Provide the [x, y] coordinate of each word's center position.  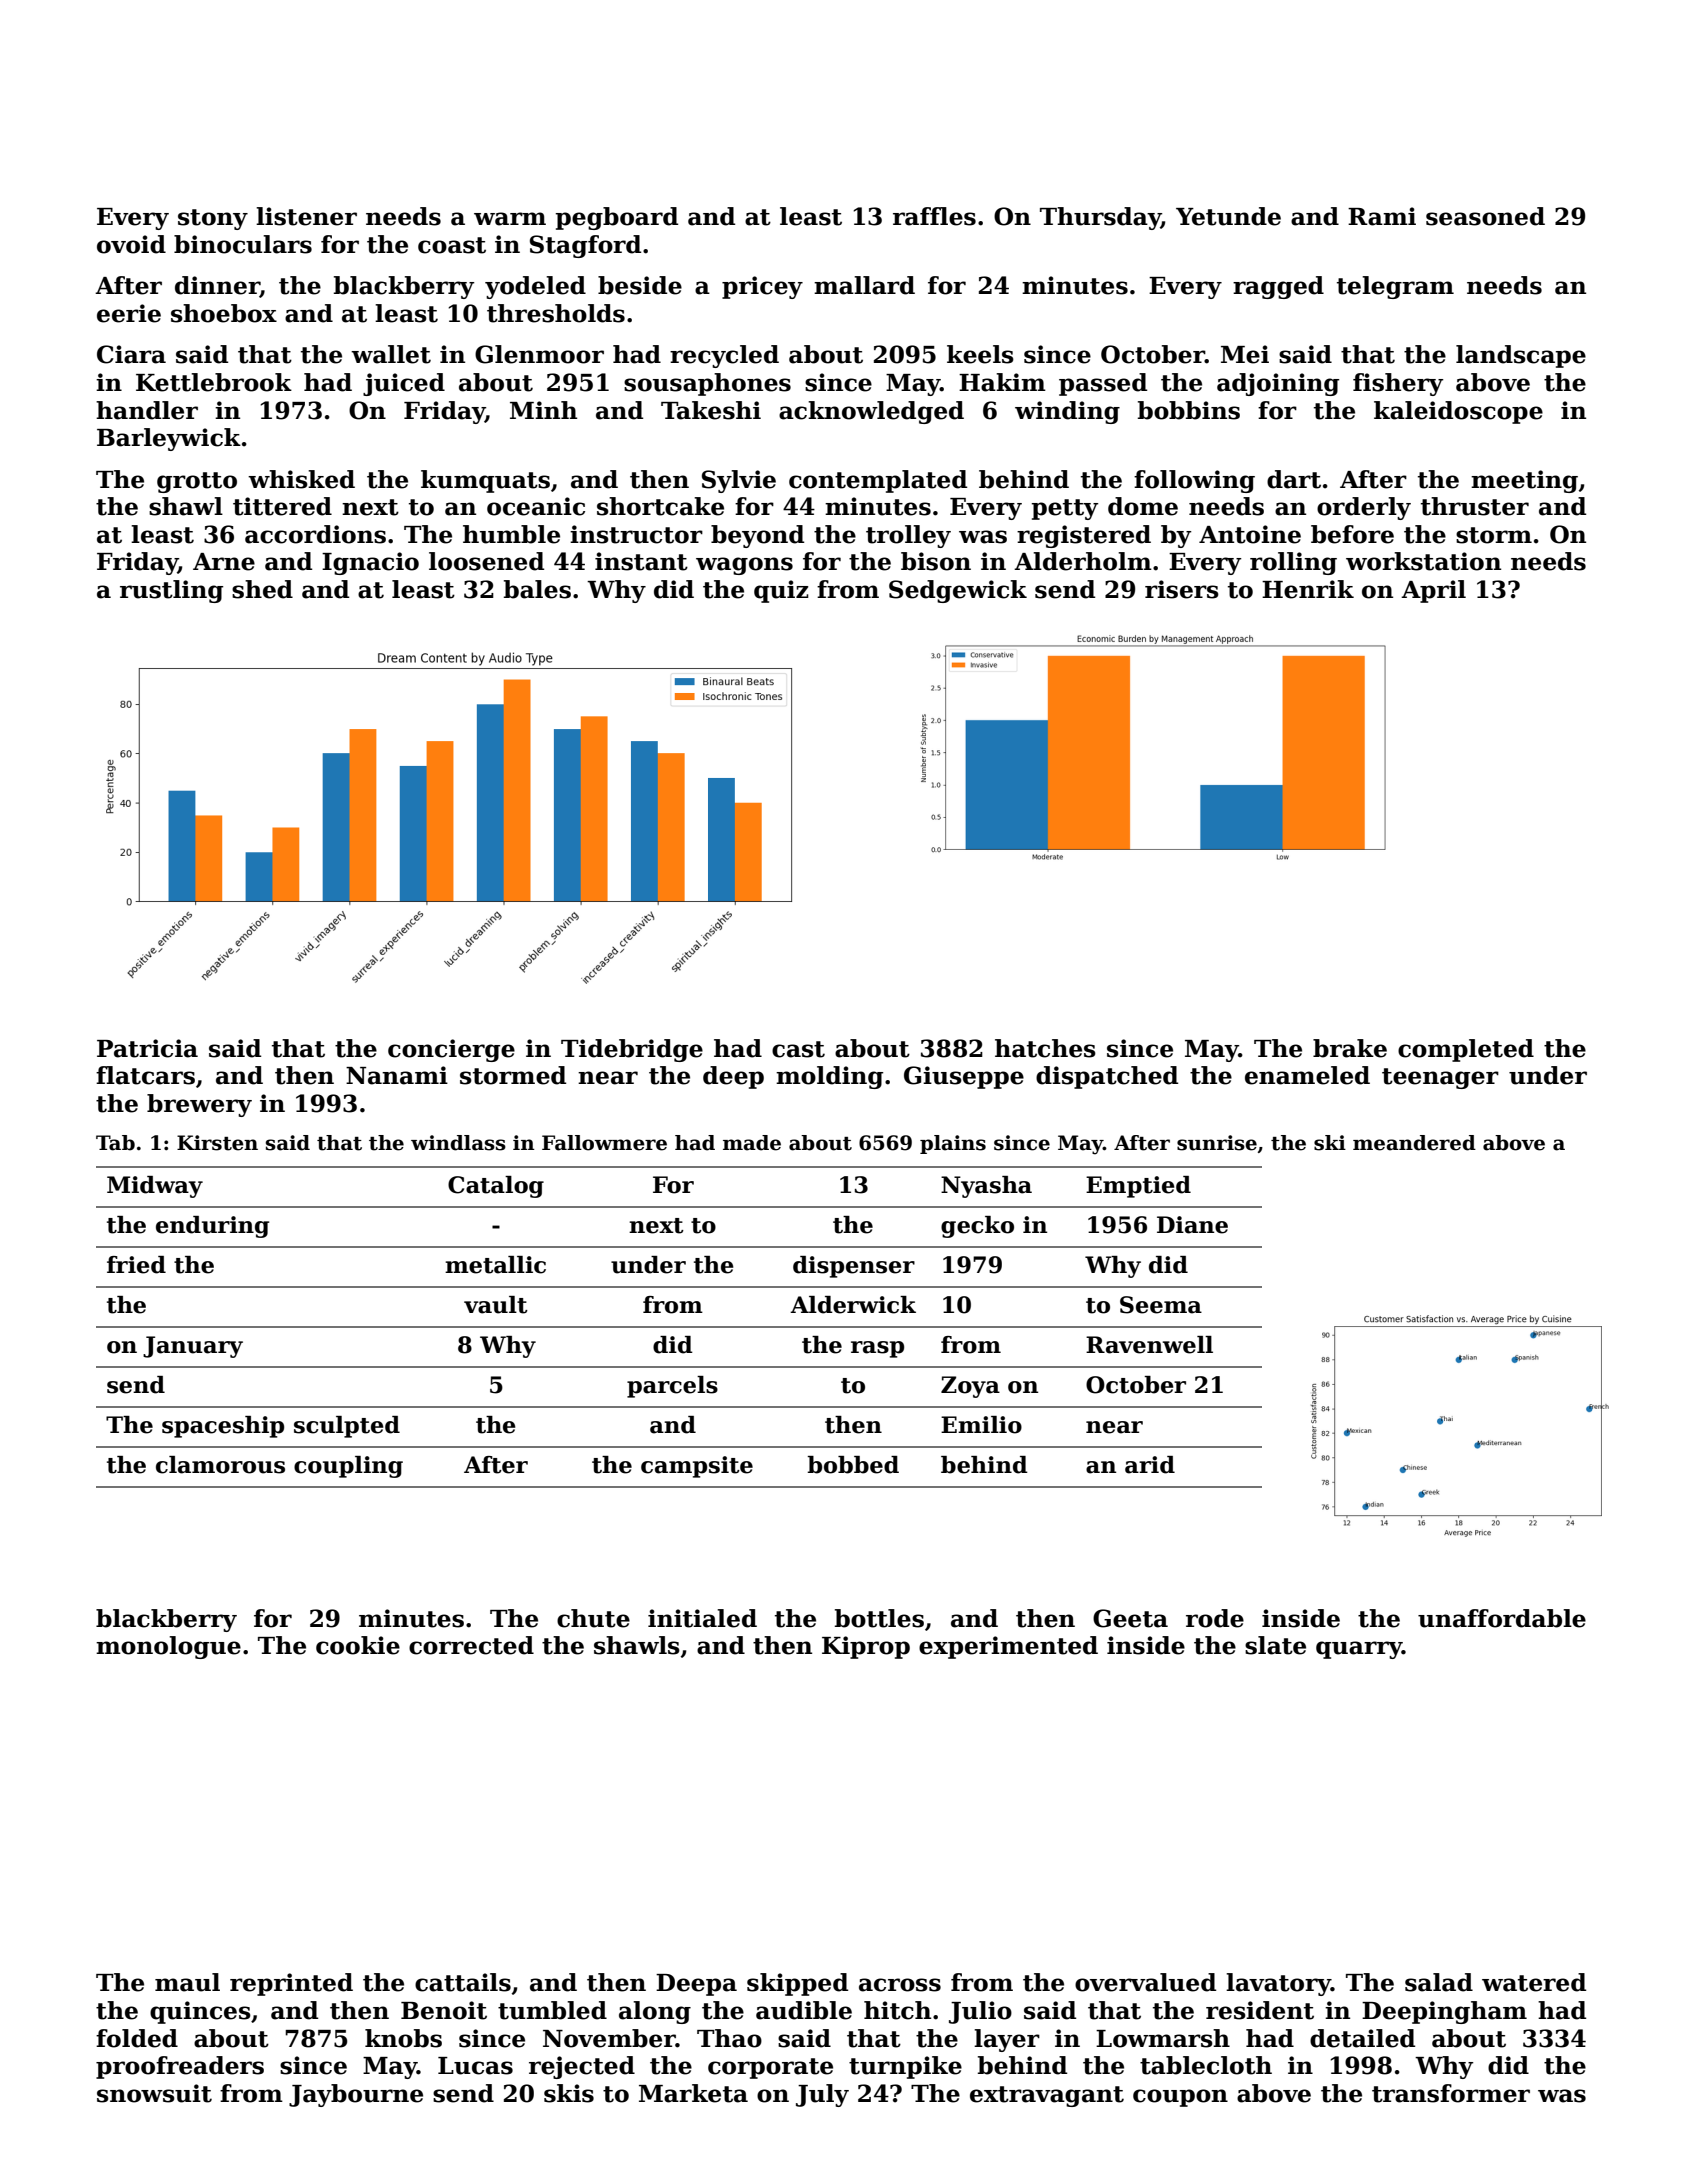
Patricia [147, 1048]
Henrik [1308, 589]
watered [1534, 1982]
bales [537, 589]
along [655, 2012]
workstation [1423, 561]
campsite [697, 1467]
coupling [348, 1467]
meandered [1414, 1143]
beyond [757, 536]
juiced [404, 384]
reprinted [291, 1984]
